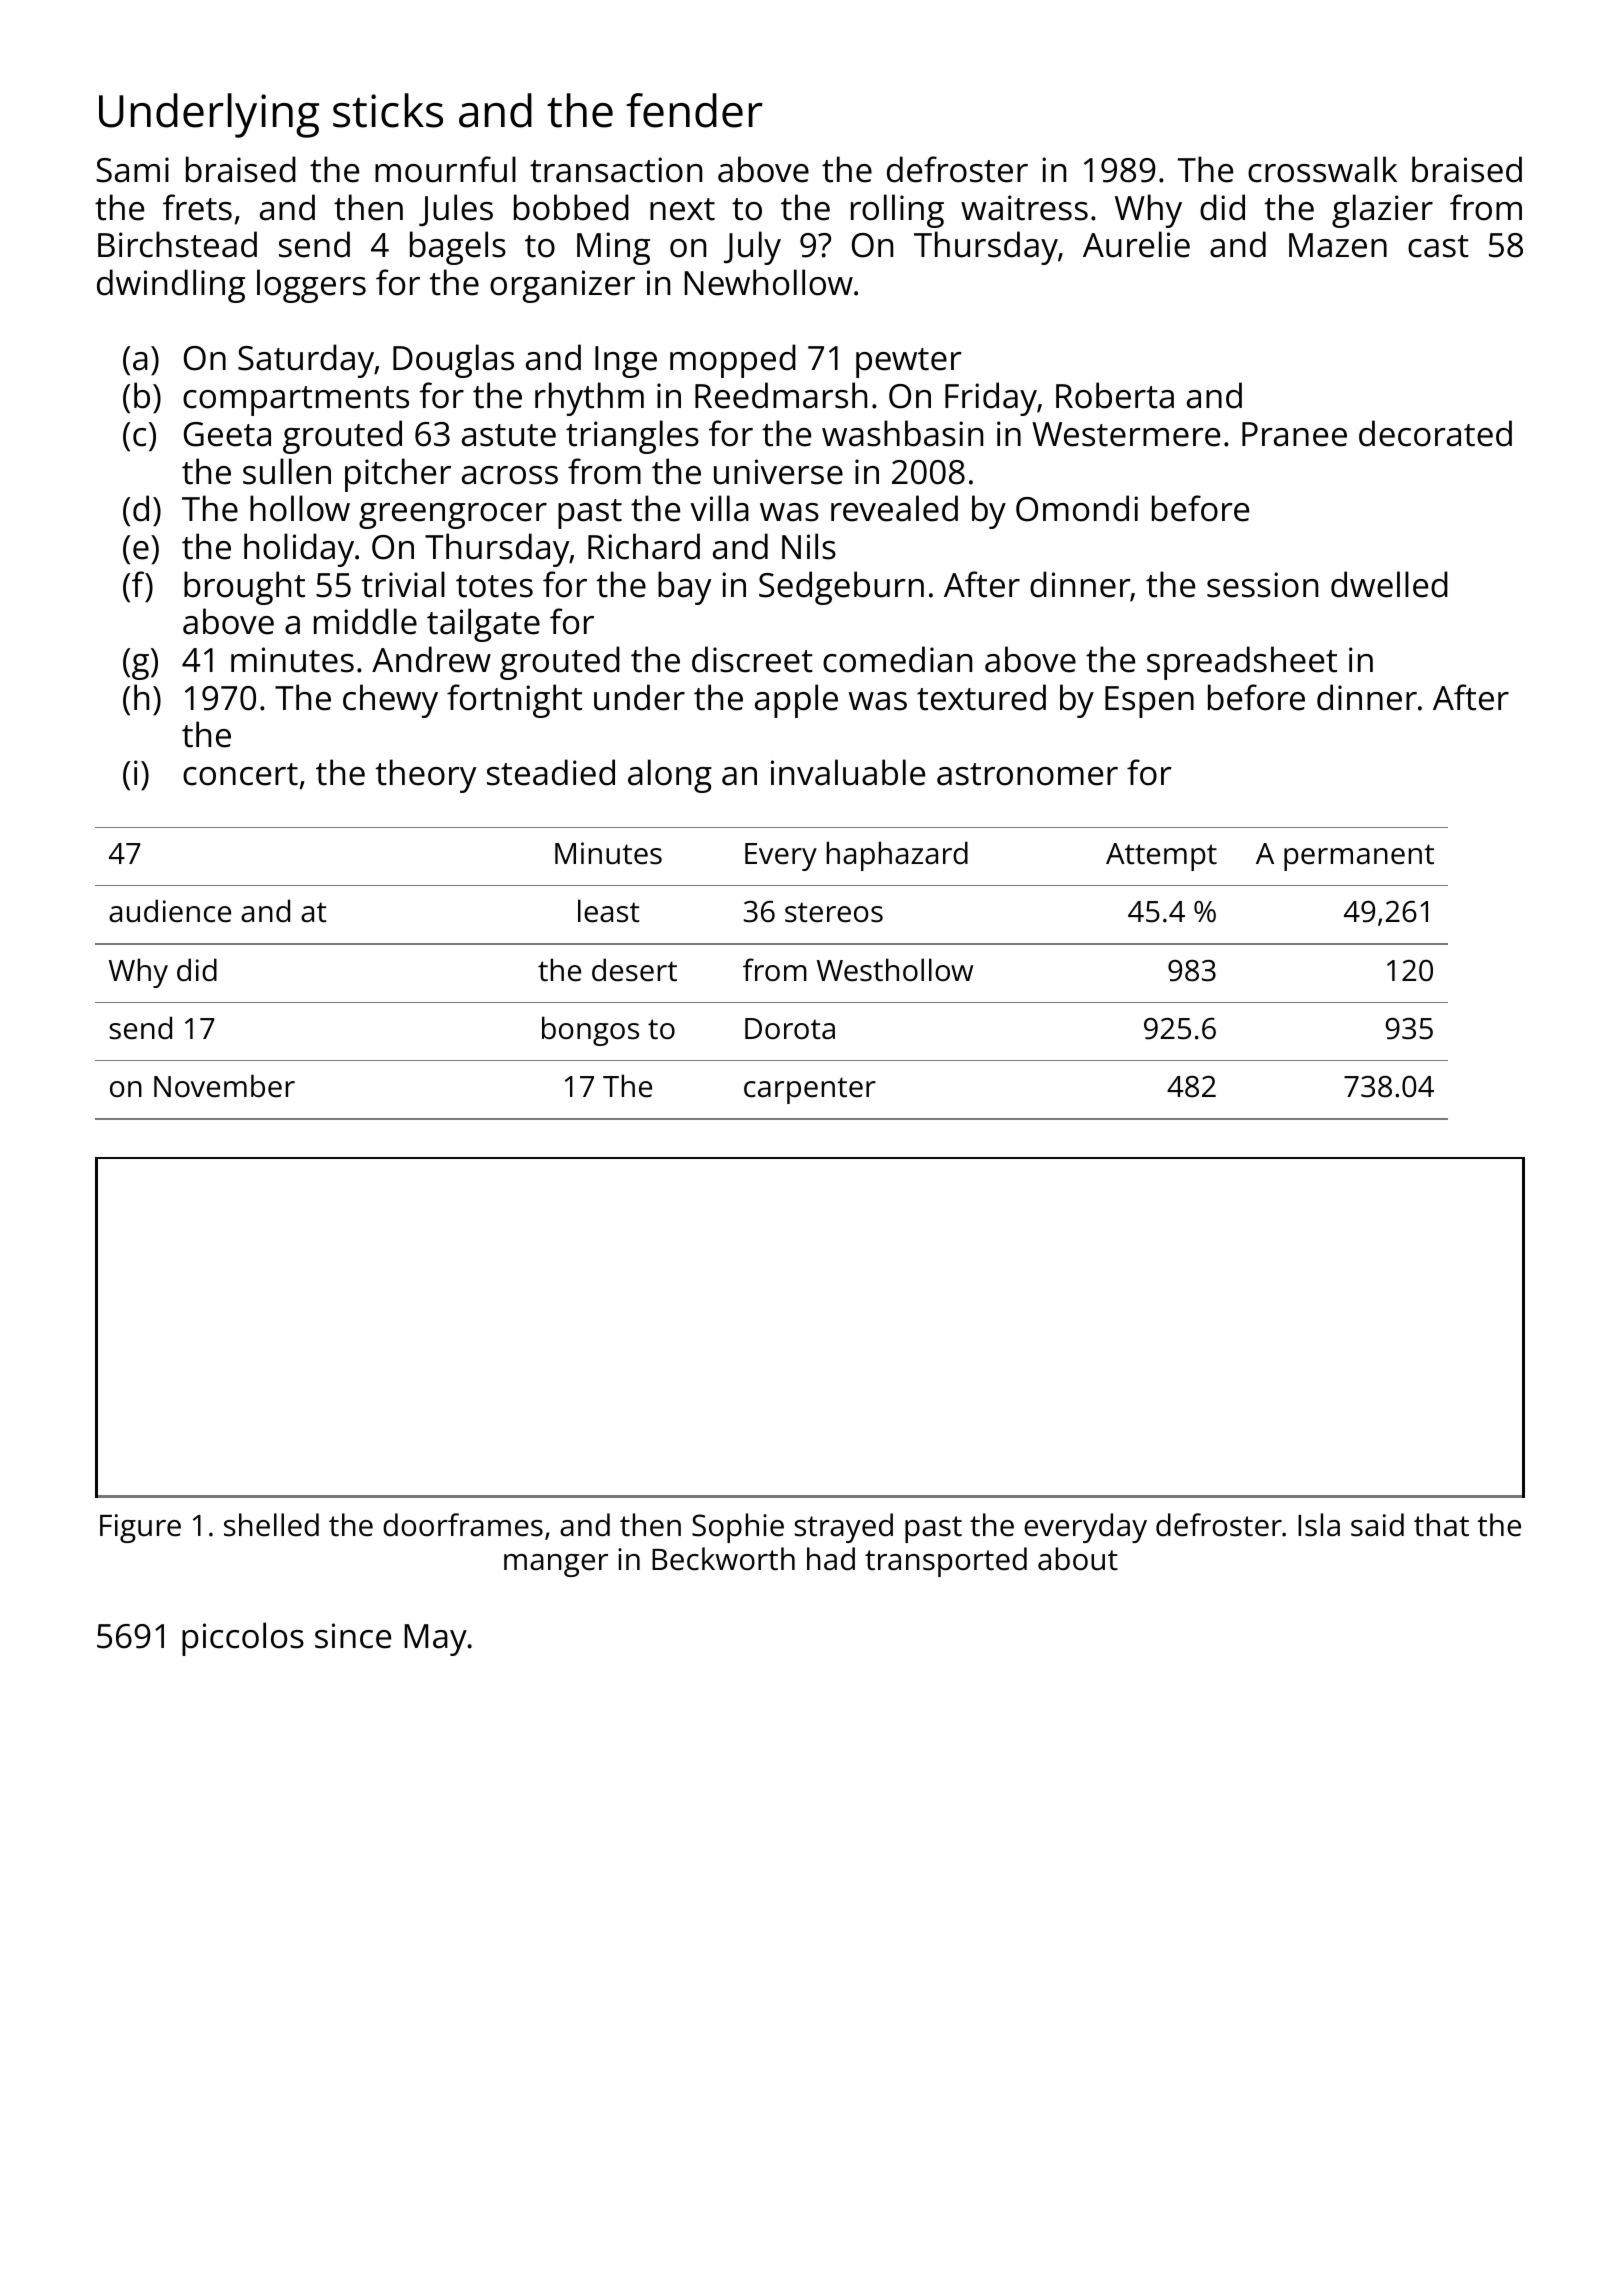 This screenshot has width=1620, height=2292. Describe the element at coordinates (810, 1090) in the screenshot. I see `carpenter` at that location.
